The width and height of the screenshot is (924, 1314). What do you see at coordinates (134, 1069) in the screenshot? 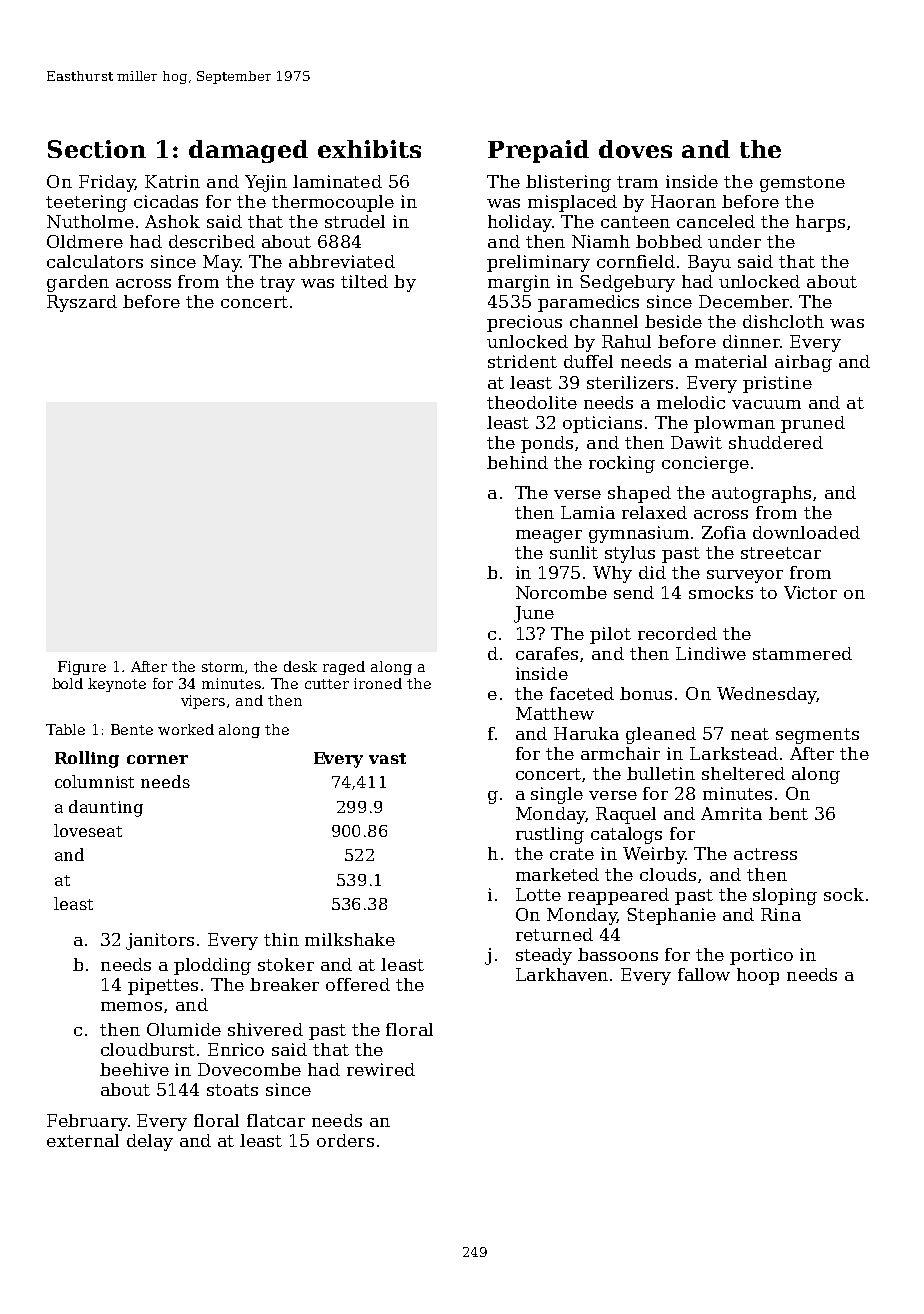
I see `beehive` at bounding box center [134, 1069].
